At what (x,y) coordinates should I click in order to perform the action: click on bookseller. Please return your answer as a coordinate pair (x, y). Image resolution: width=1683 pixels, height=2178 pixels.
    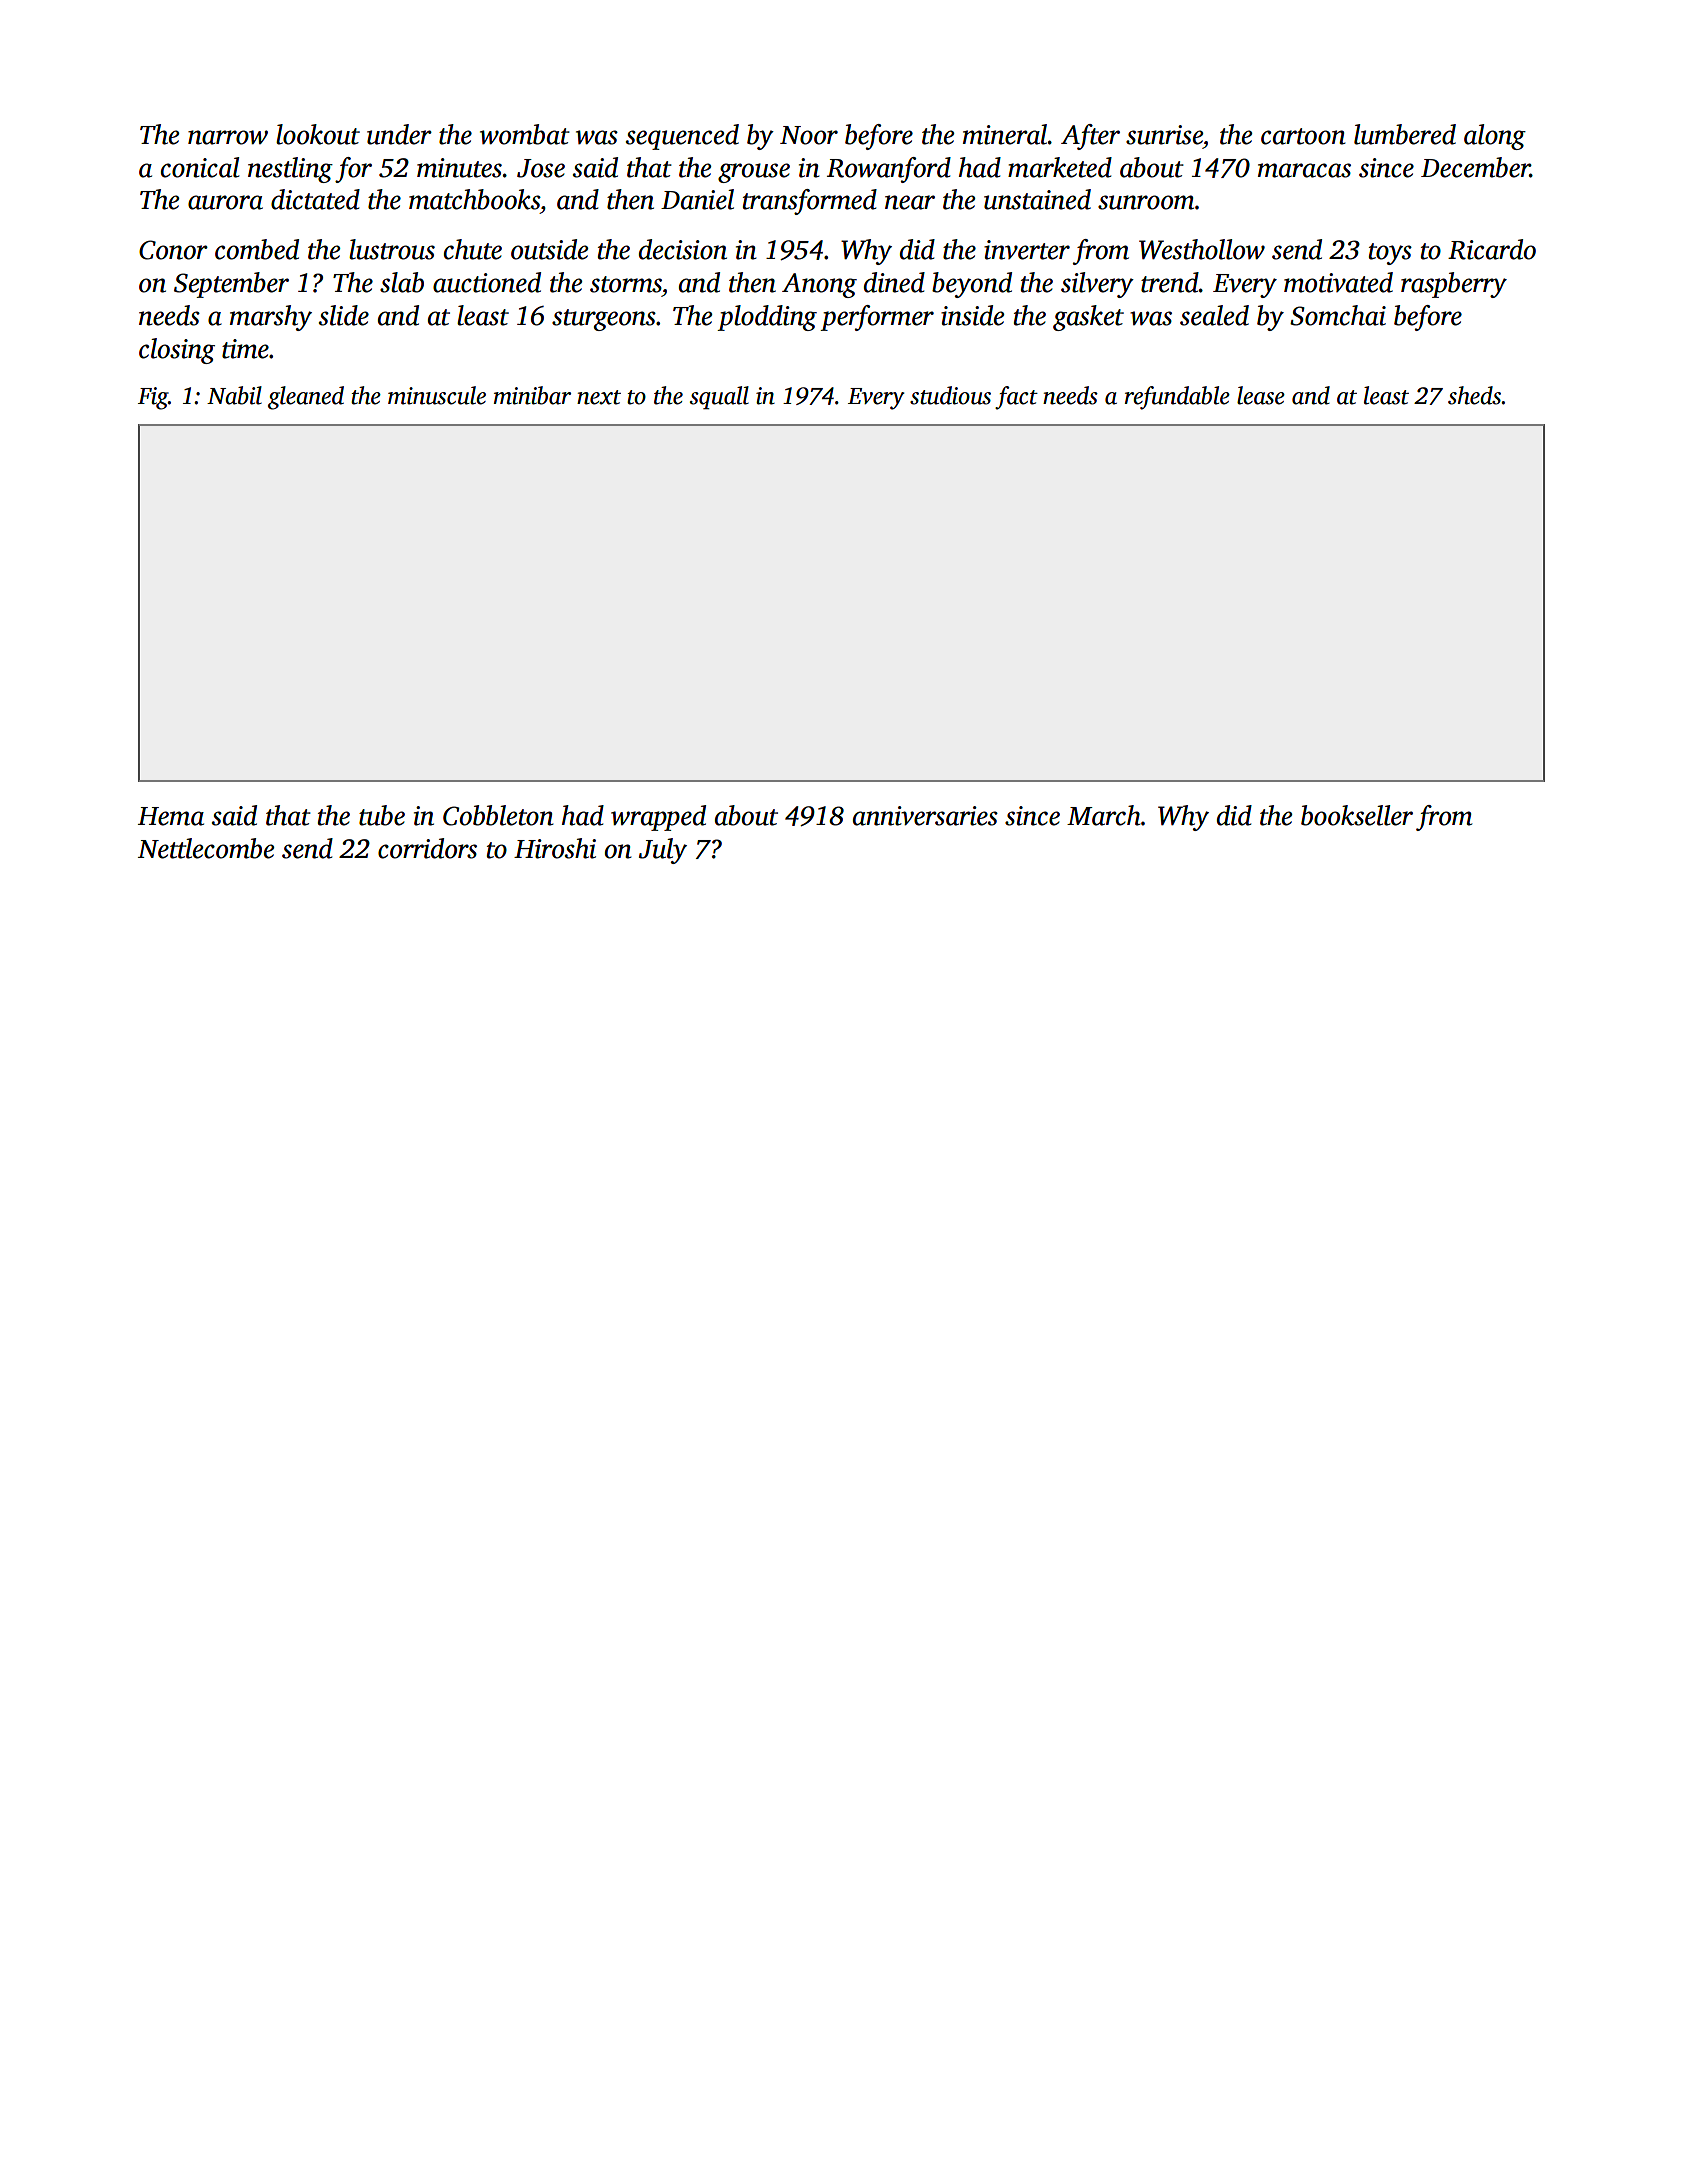
    Looking at the image, I should click on (1357, 815).
